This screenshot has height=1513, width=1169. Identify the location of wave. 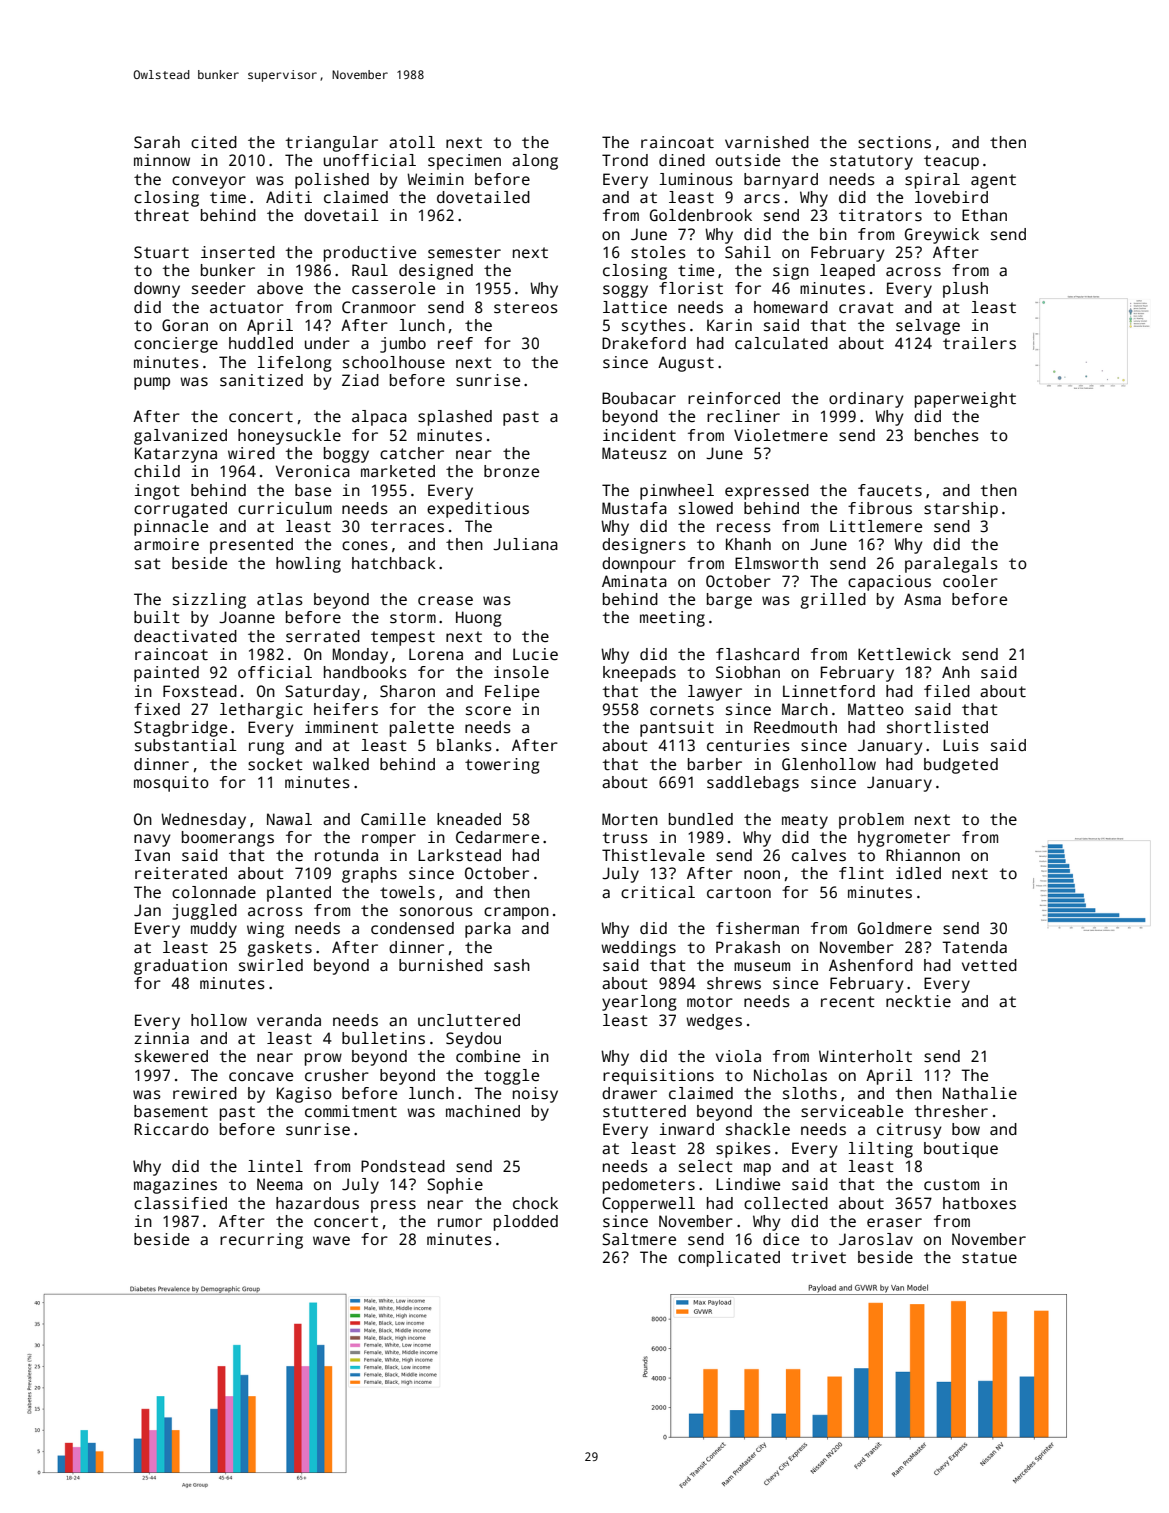
(331, 1241).
